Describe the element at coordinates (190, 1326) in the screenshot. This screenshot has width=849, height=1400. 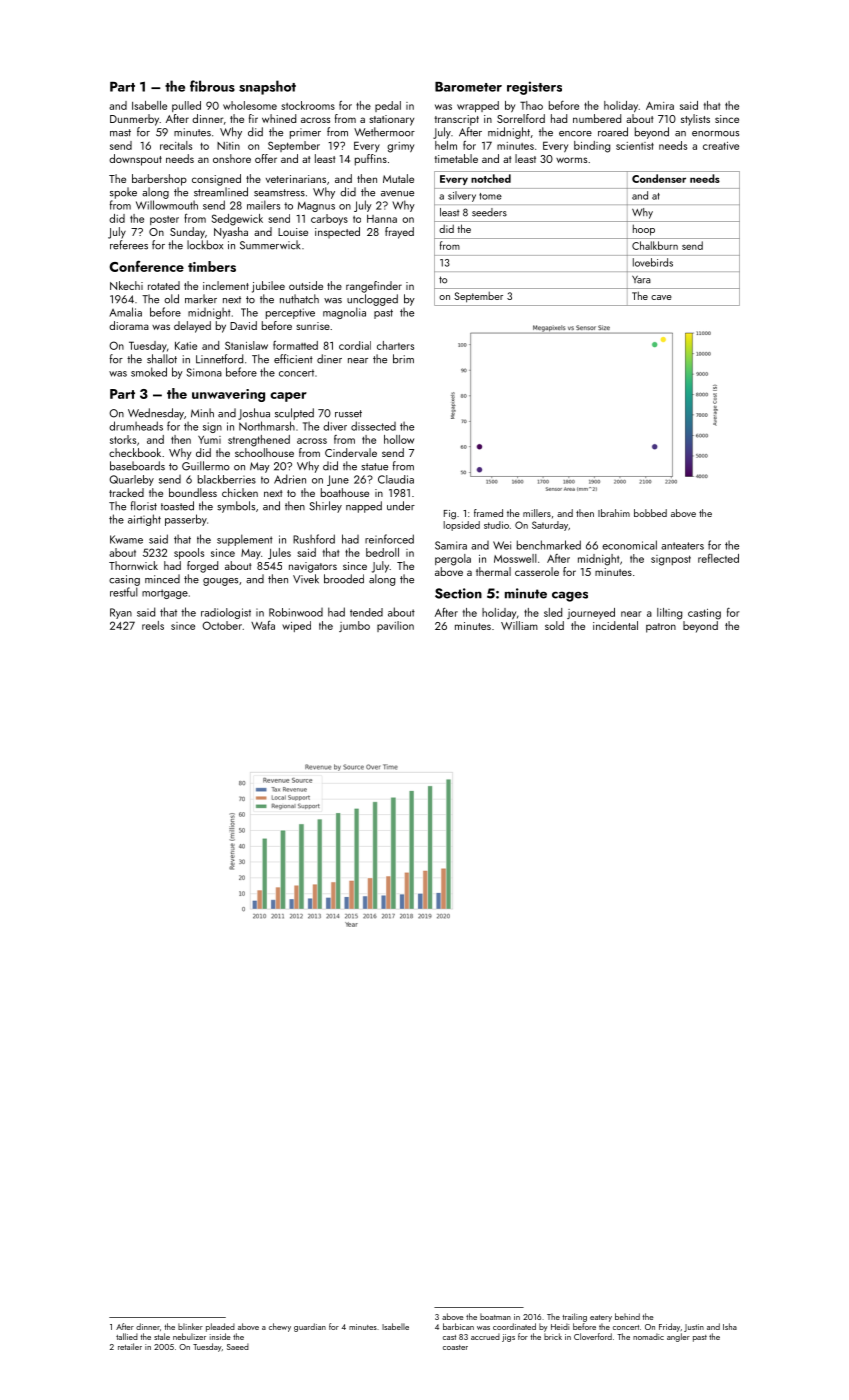
I see `blinker` at that location.
